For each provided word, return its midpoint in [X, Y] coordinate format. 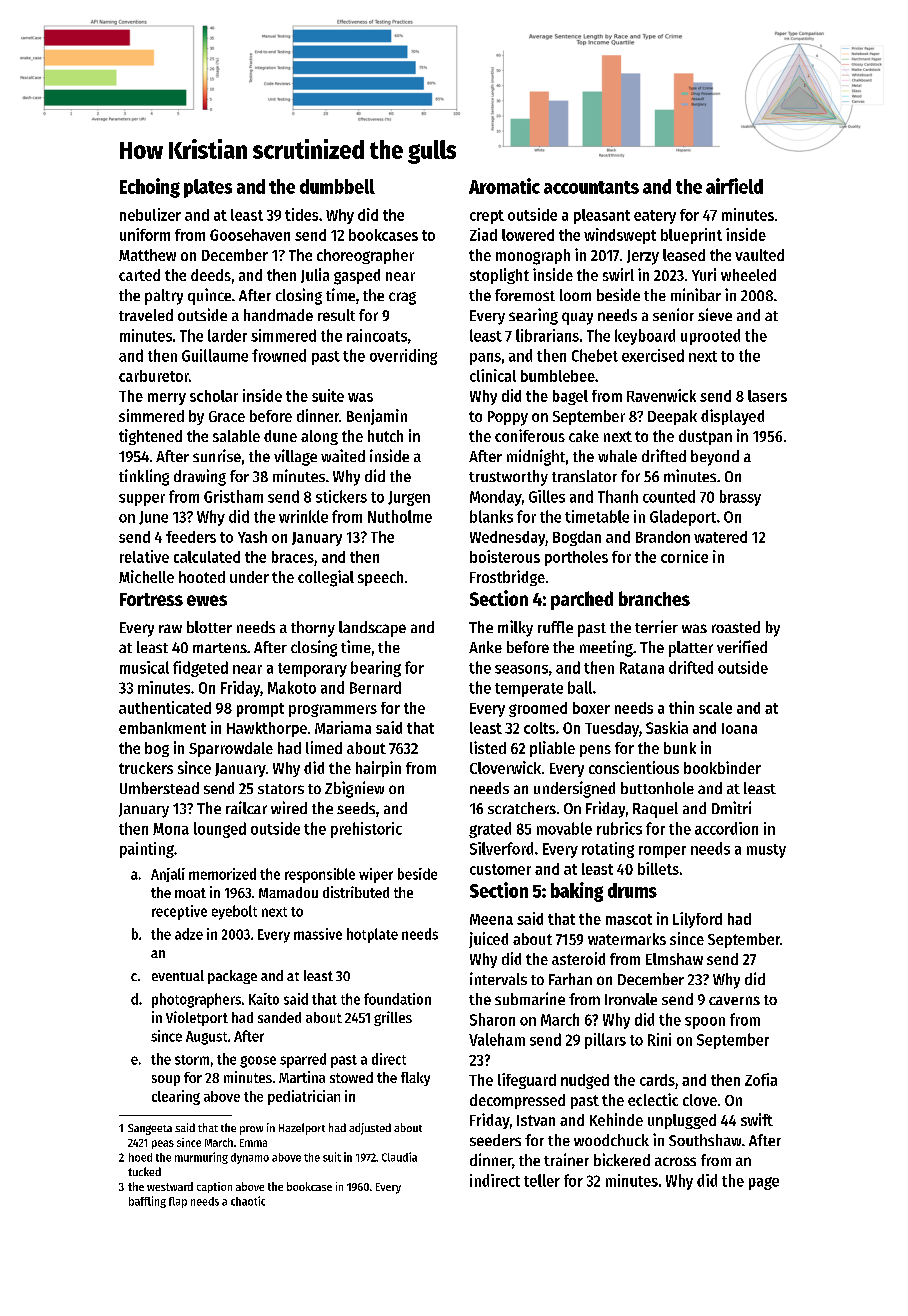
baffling [147, 1202]
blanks [491, 516]
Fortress [151, 599]
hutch [385, 436]
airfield [734, 186]
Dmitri [731, 807]
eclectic [653, 1099]
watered [720, 537]
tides [301, 214]
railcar [246, 807]
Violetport [197, 1018]
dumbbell [337, 186]
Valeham [497, 1039]
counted [669, 496]
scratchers [522, 808]
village [295, 457]
